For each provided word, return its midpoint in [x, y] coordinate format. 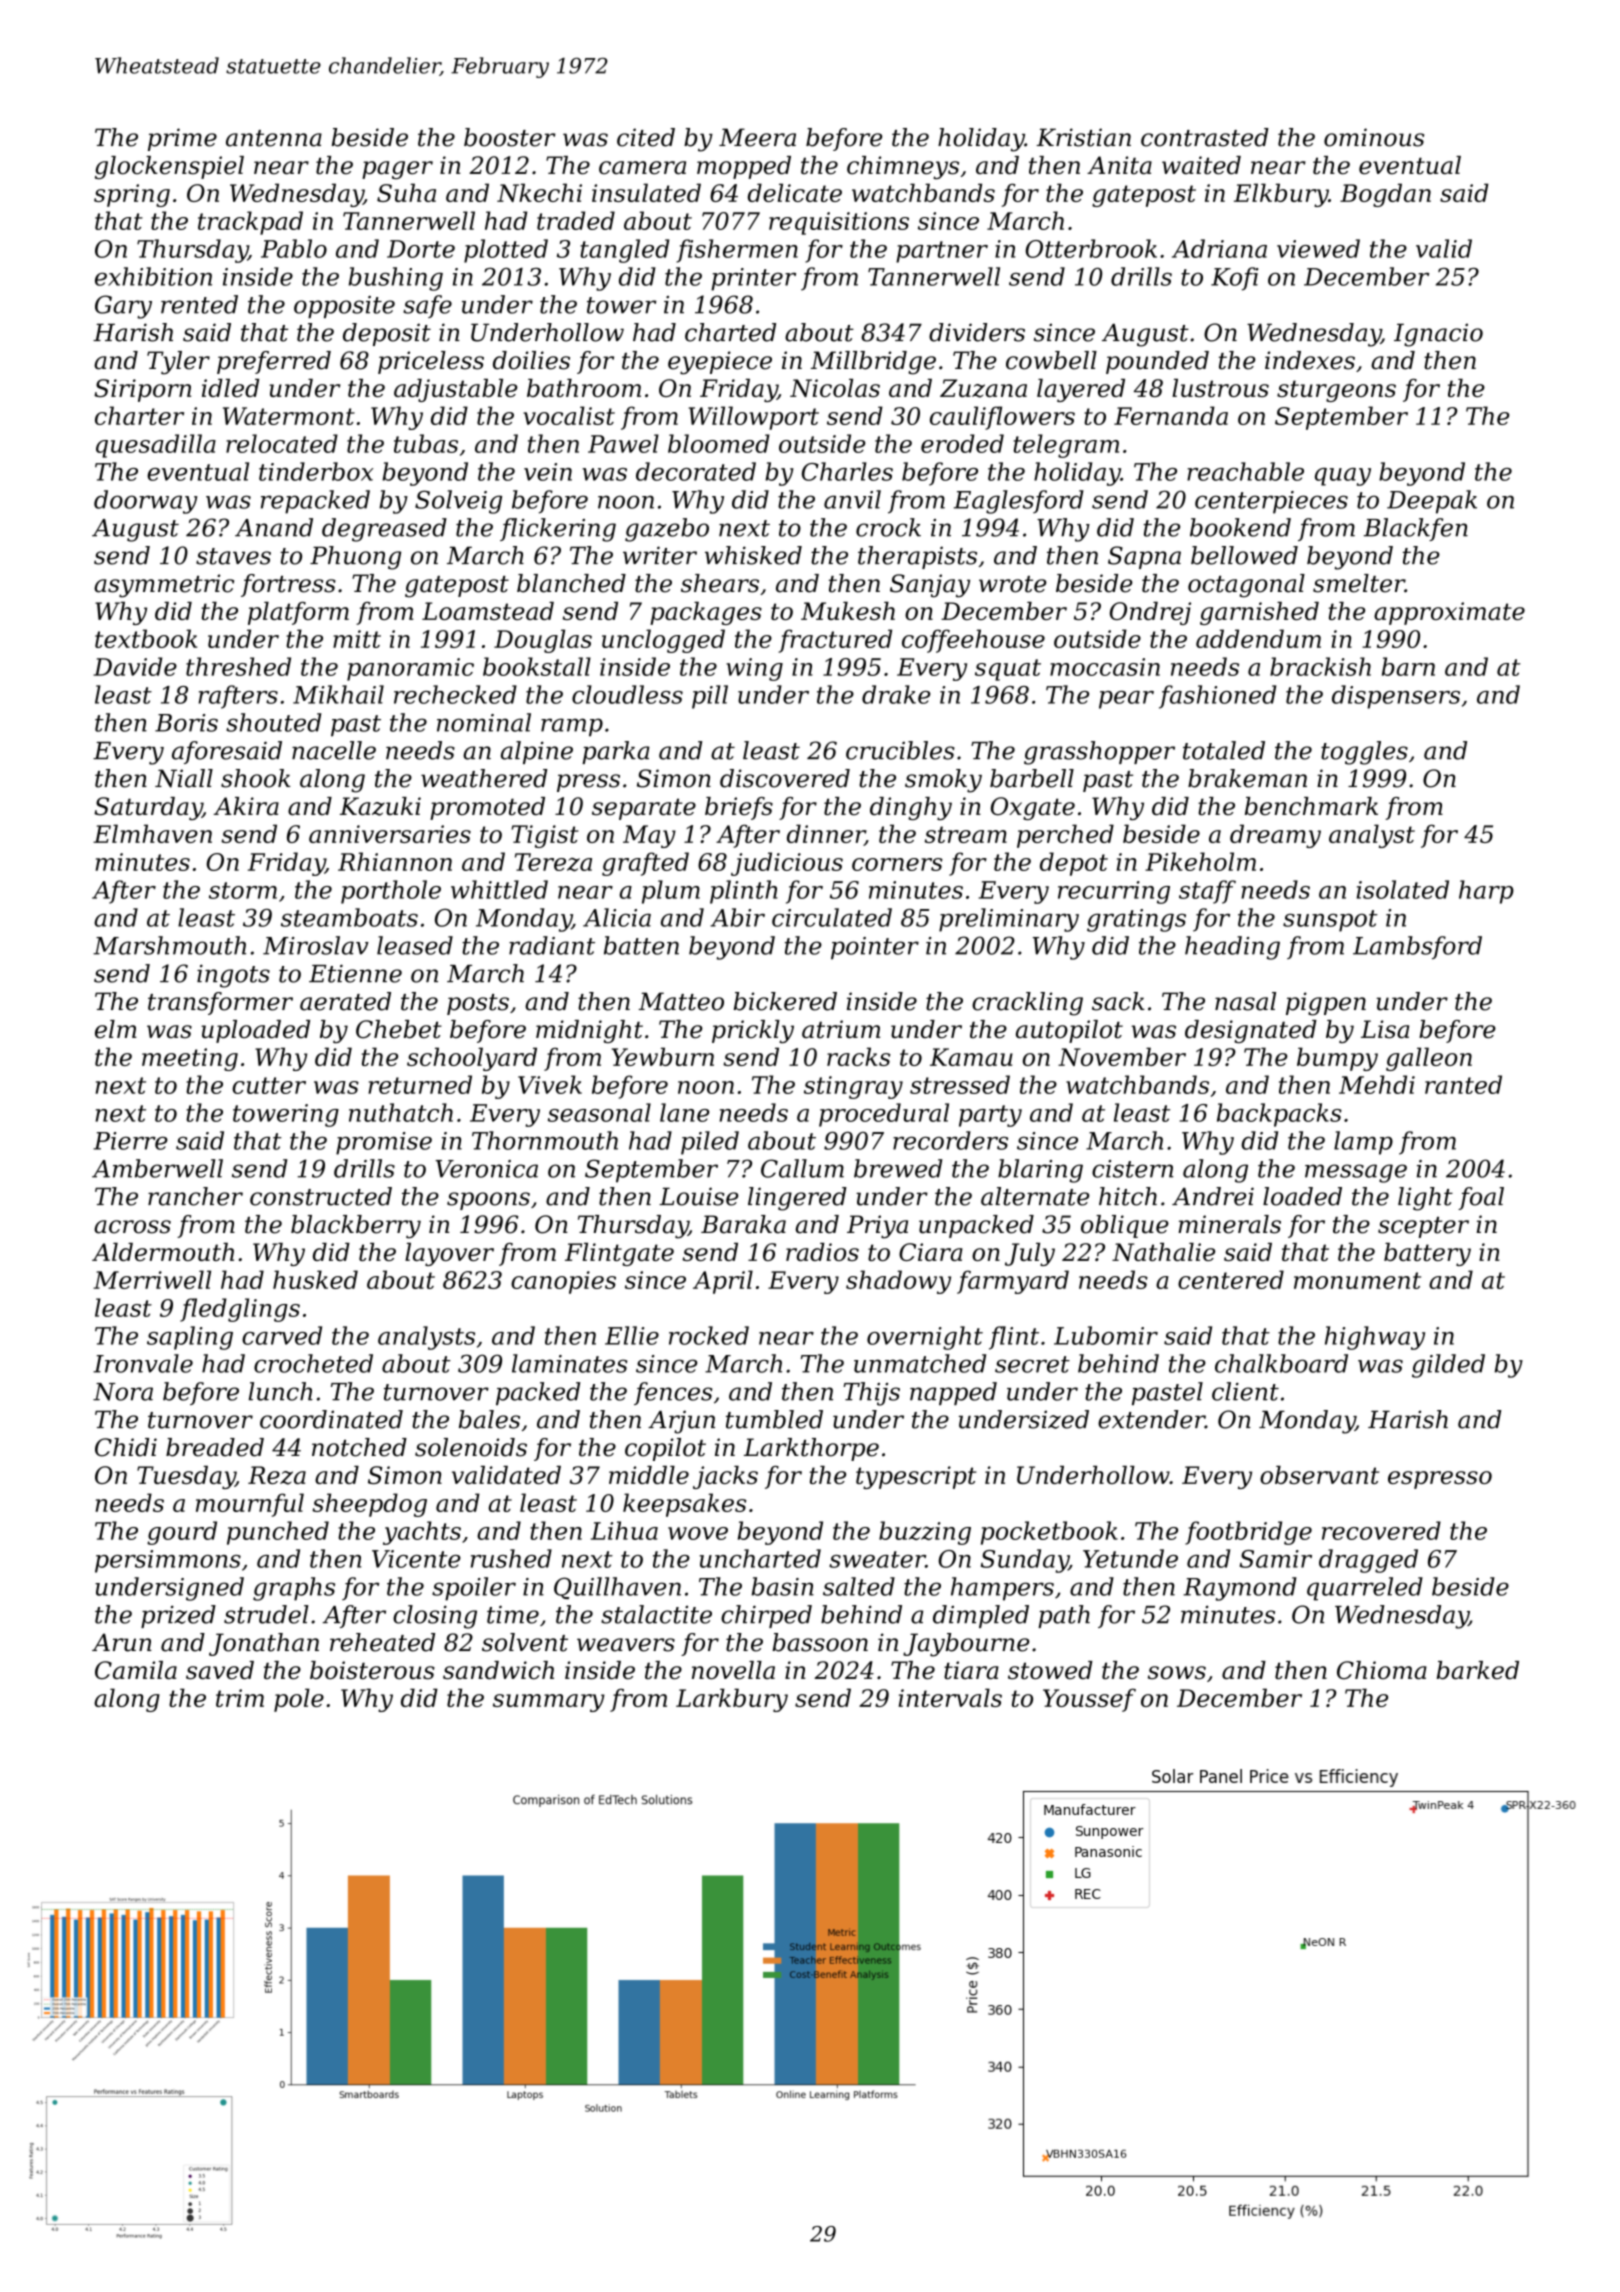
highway [1375, 1338]
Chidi [126, 1447]
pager [397, 170]
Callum [802, 1168]
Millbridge [873, 363]
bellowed [1244, 555]
